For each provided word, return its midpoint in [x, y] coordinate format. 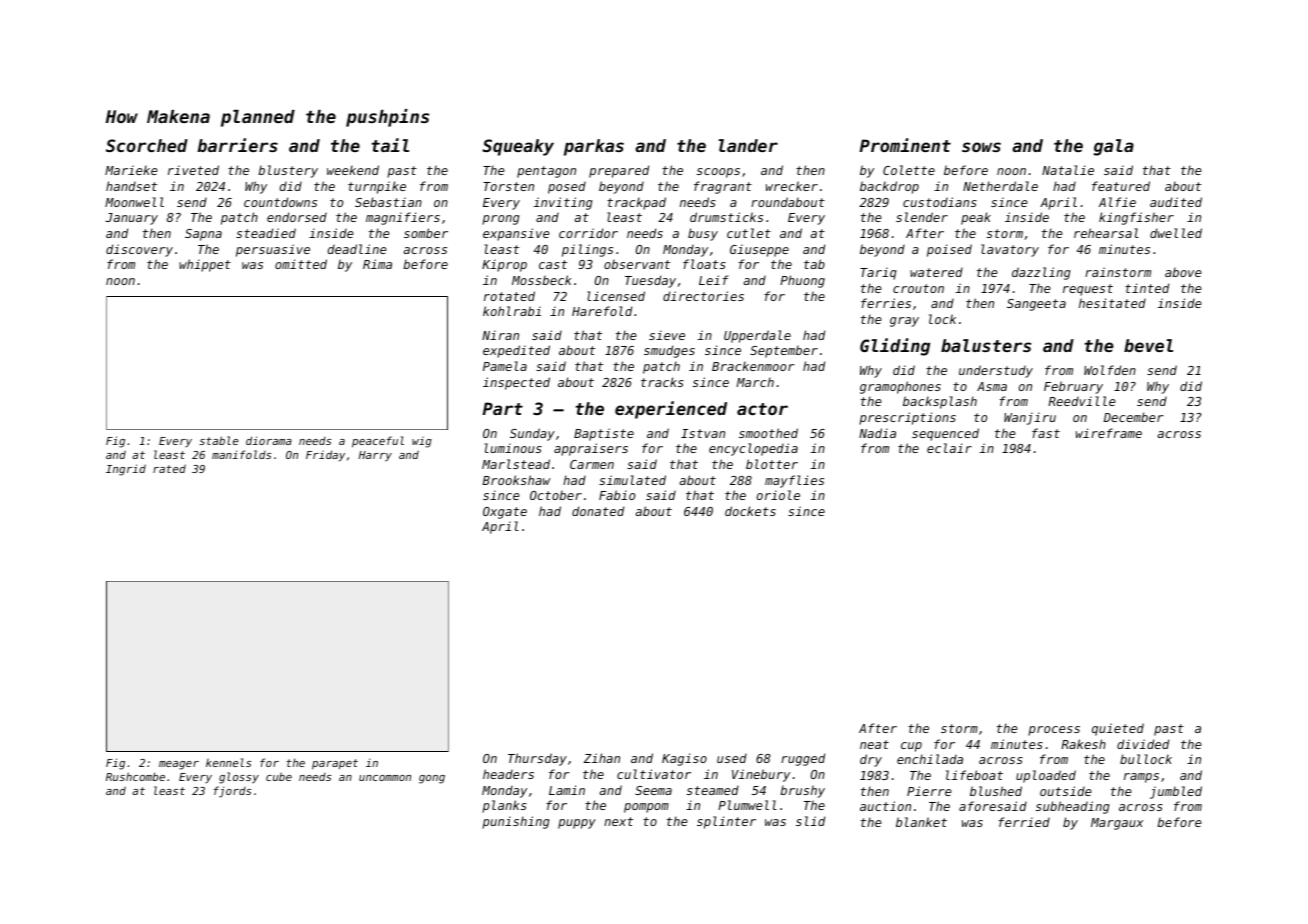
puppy [577, 824]
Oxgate [505, 513]
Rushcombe [135, 776]
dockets [750, 511]
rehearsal [1106, 233]
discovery [139, 250]
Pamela [505, 366]
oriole [778, 495]
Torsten [508, 186]
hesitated [1112, 303]
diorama [269, 440]
